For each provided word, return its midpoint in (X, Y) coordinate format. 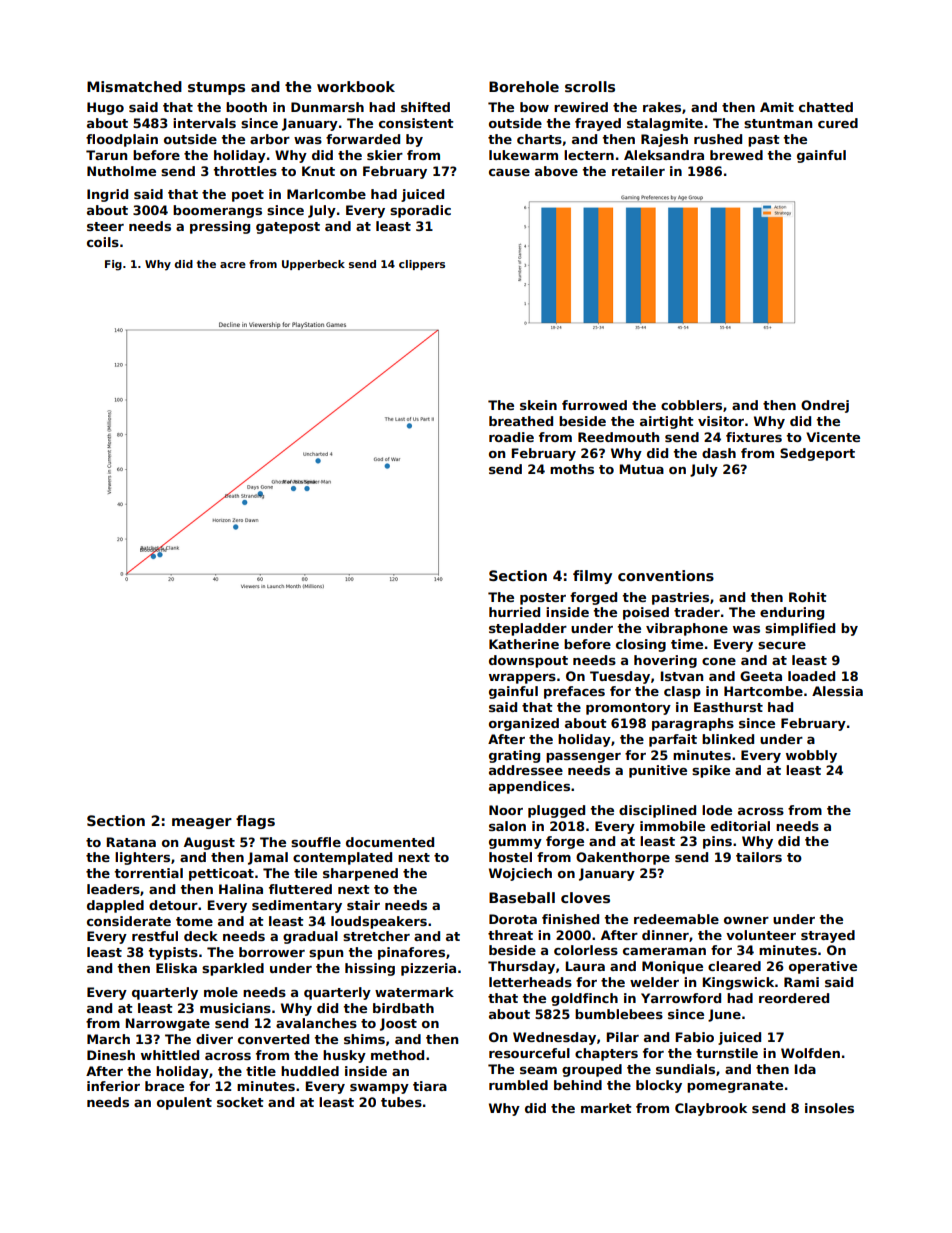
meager (202, 823)
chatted (826, 107)
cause (509, 172)
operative (823, 967)
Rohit (808, 597)
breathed (521, 421)
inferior (113, 1086)
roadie (511, 437)
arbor (270, 139)
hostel (510, 857)
